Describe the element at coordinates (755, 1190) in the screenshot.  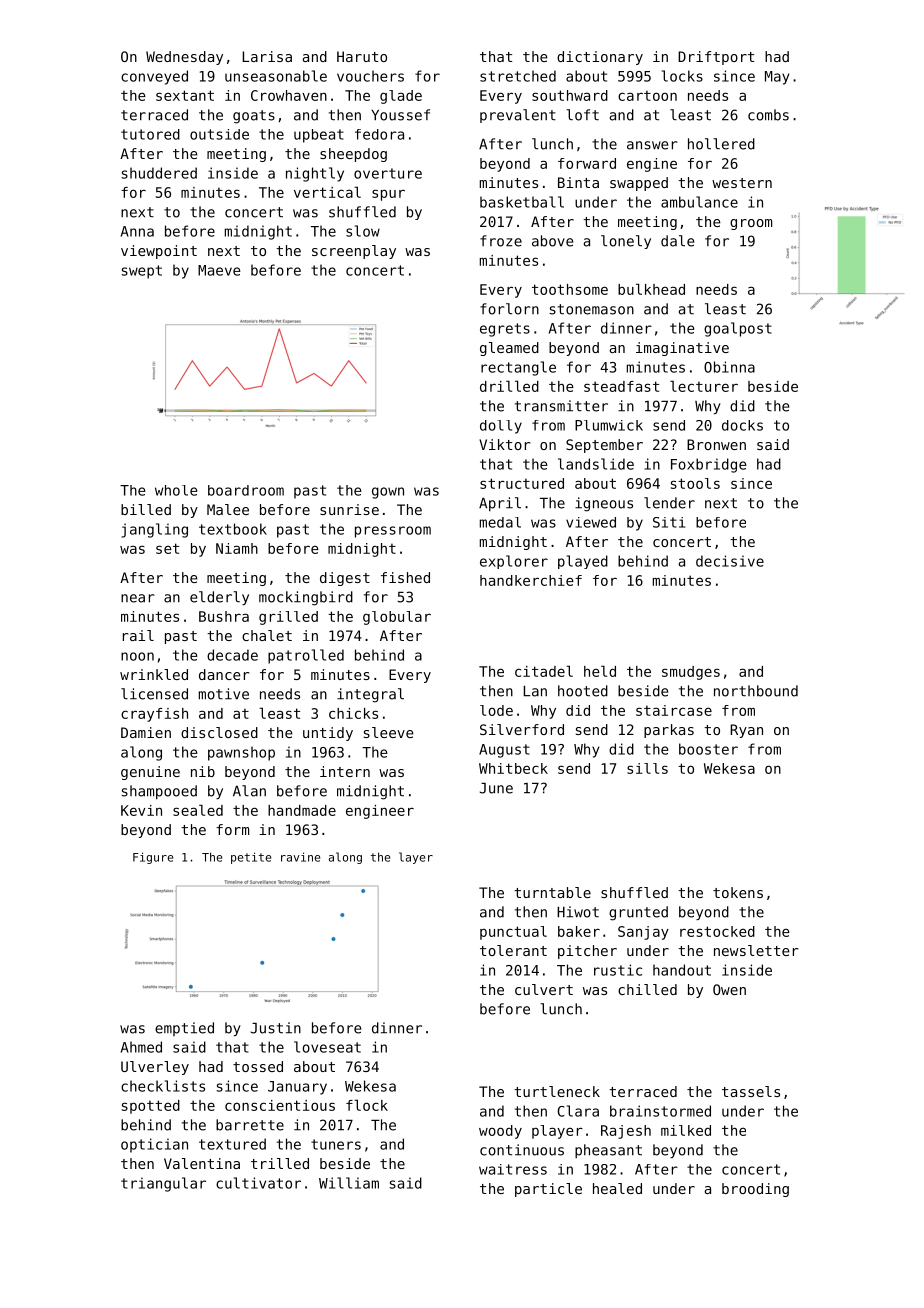
I see `brooding` at that location.
